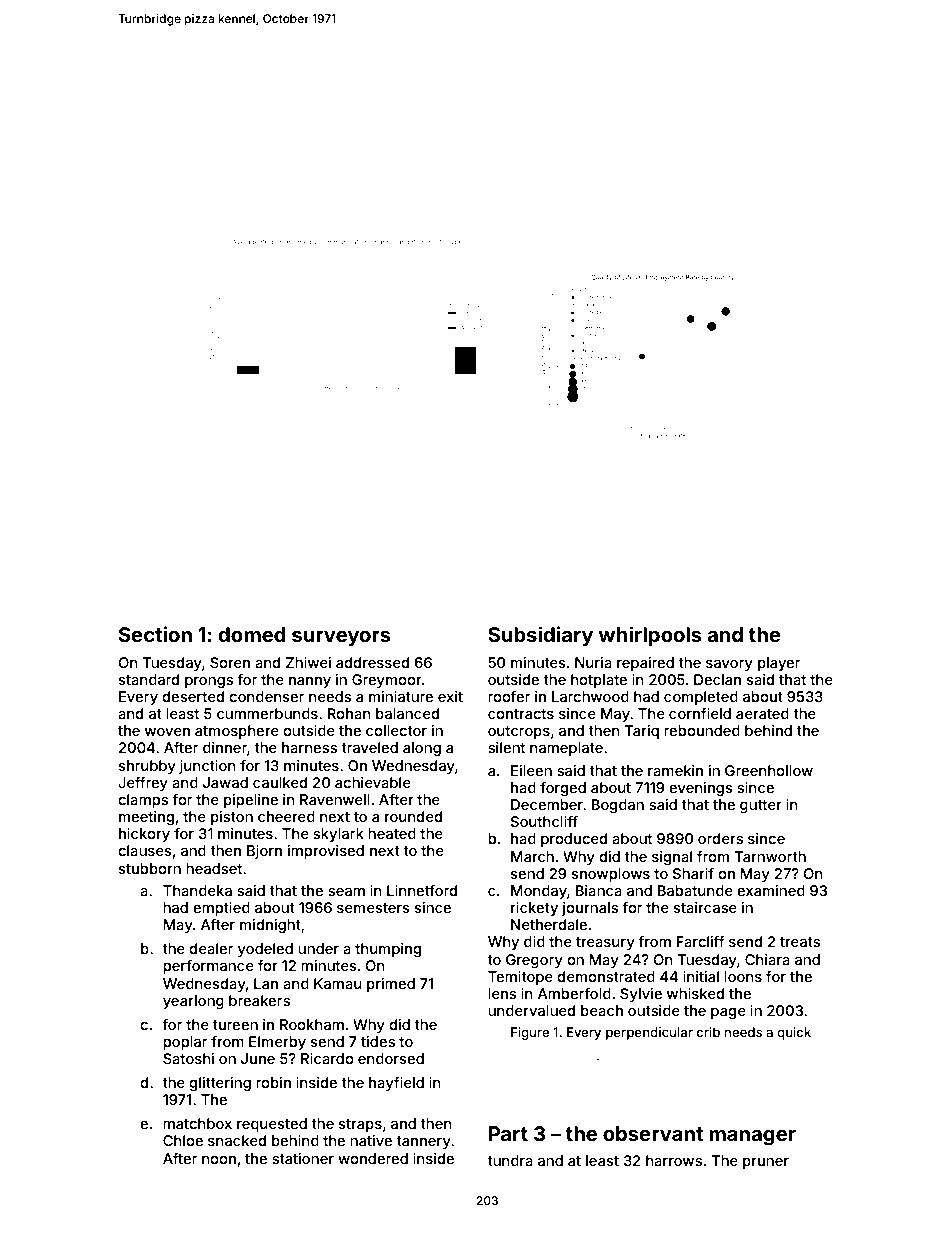 This page has width=952, height=1233. What do you see at coordinates (378, 1041) in the page?
I see `tides` at bounding box center [378, 1041].
